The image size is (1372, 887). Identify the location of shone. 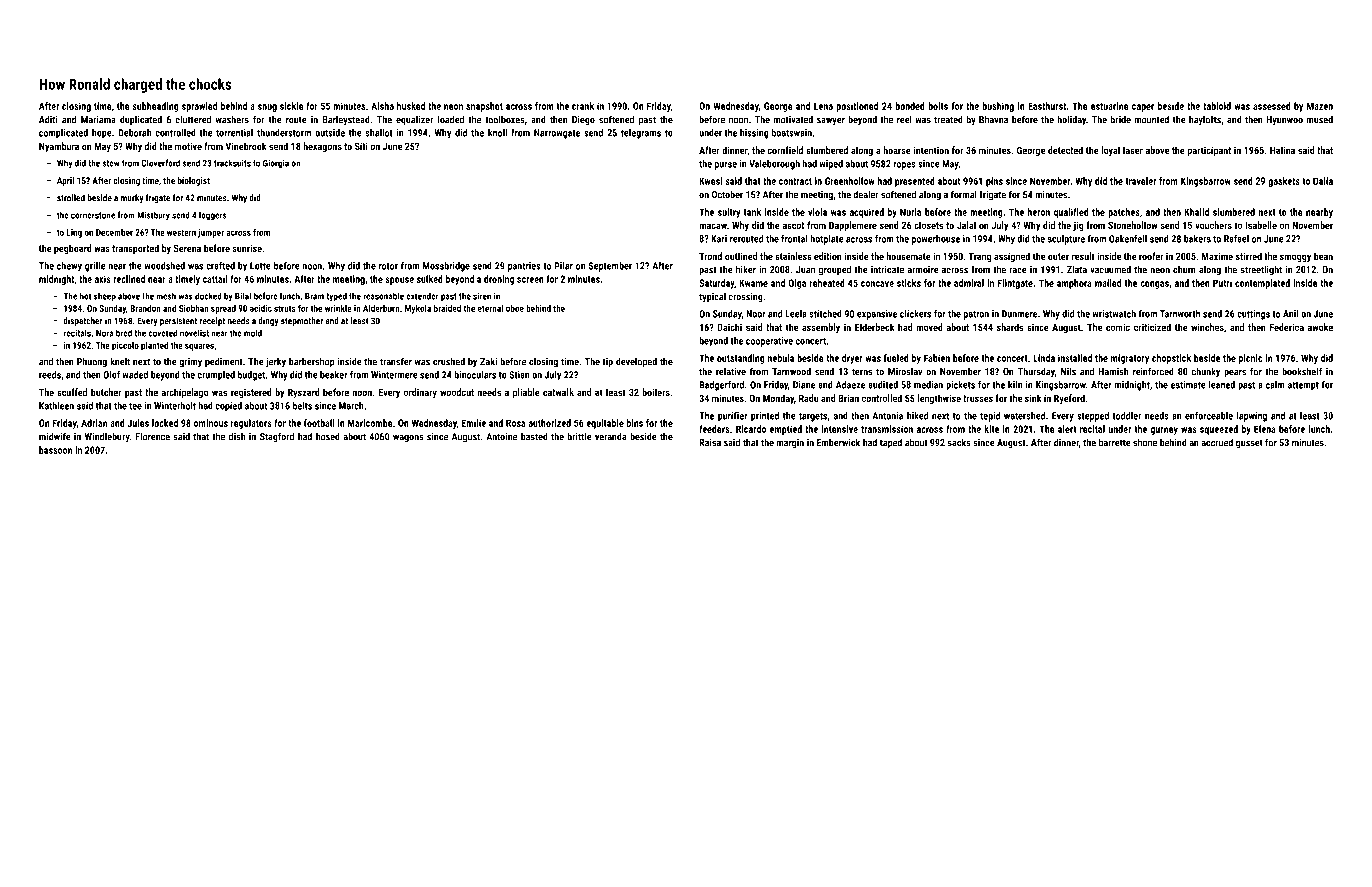
(1145, 442).
